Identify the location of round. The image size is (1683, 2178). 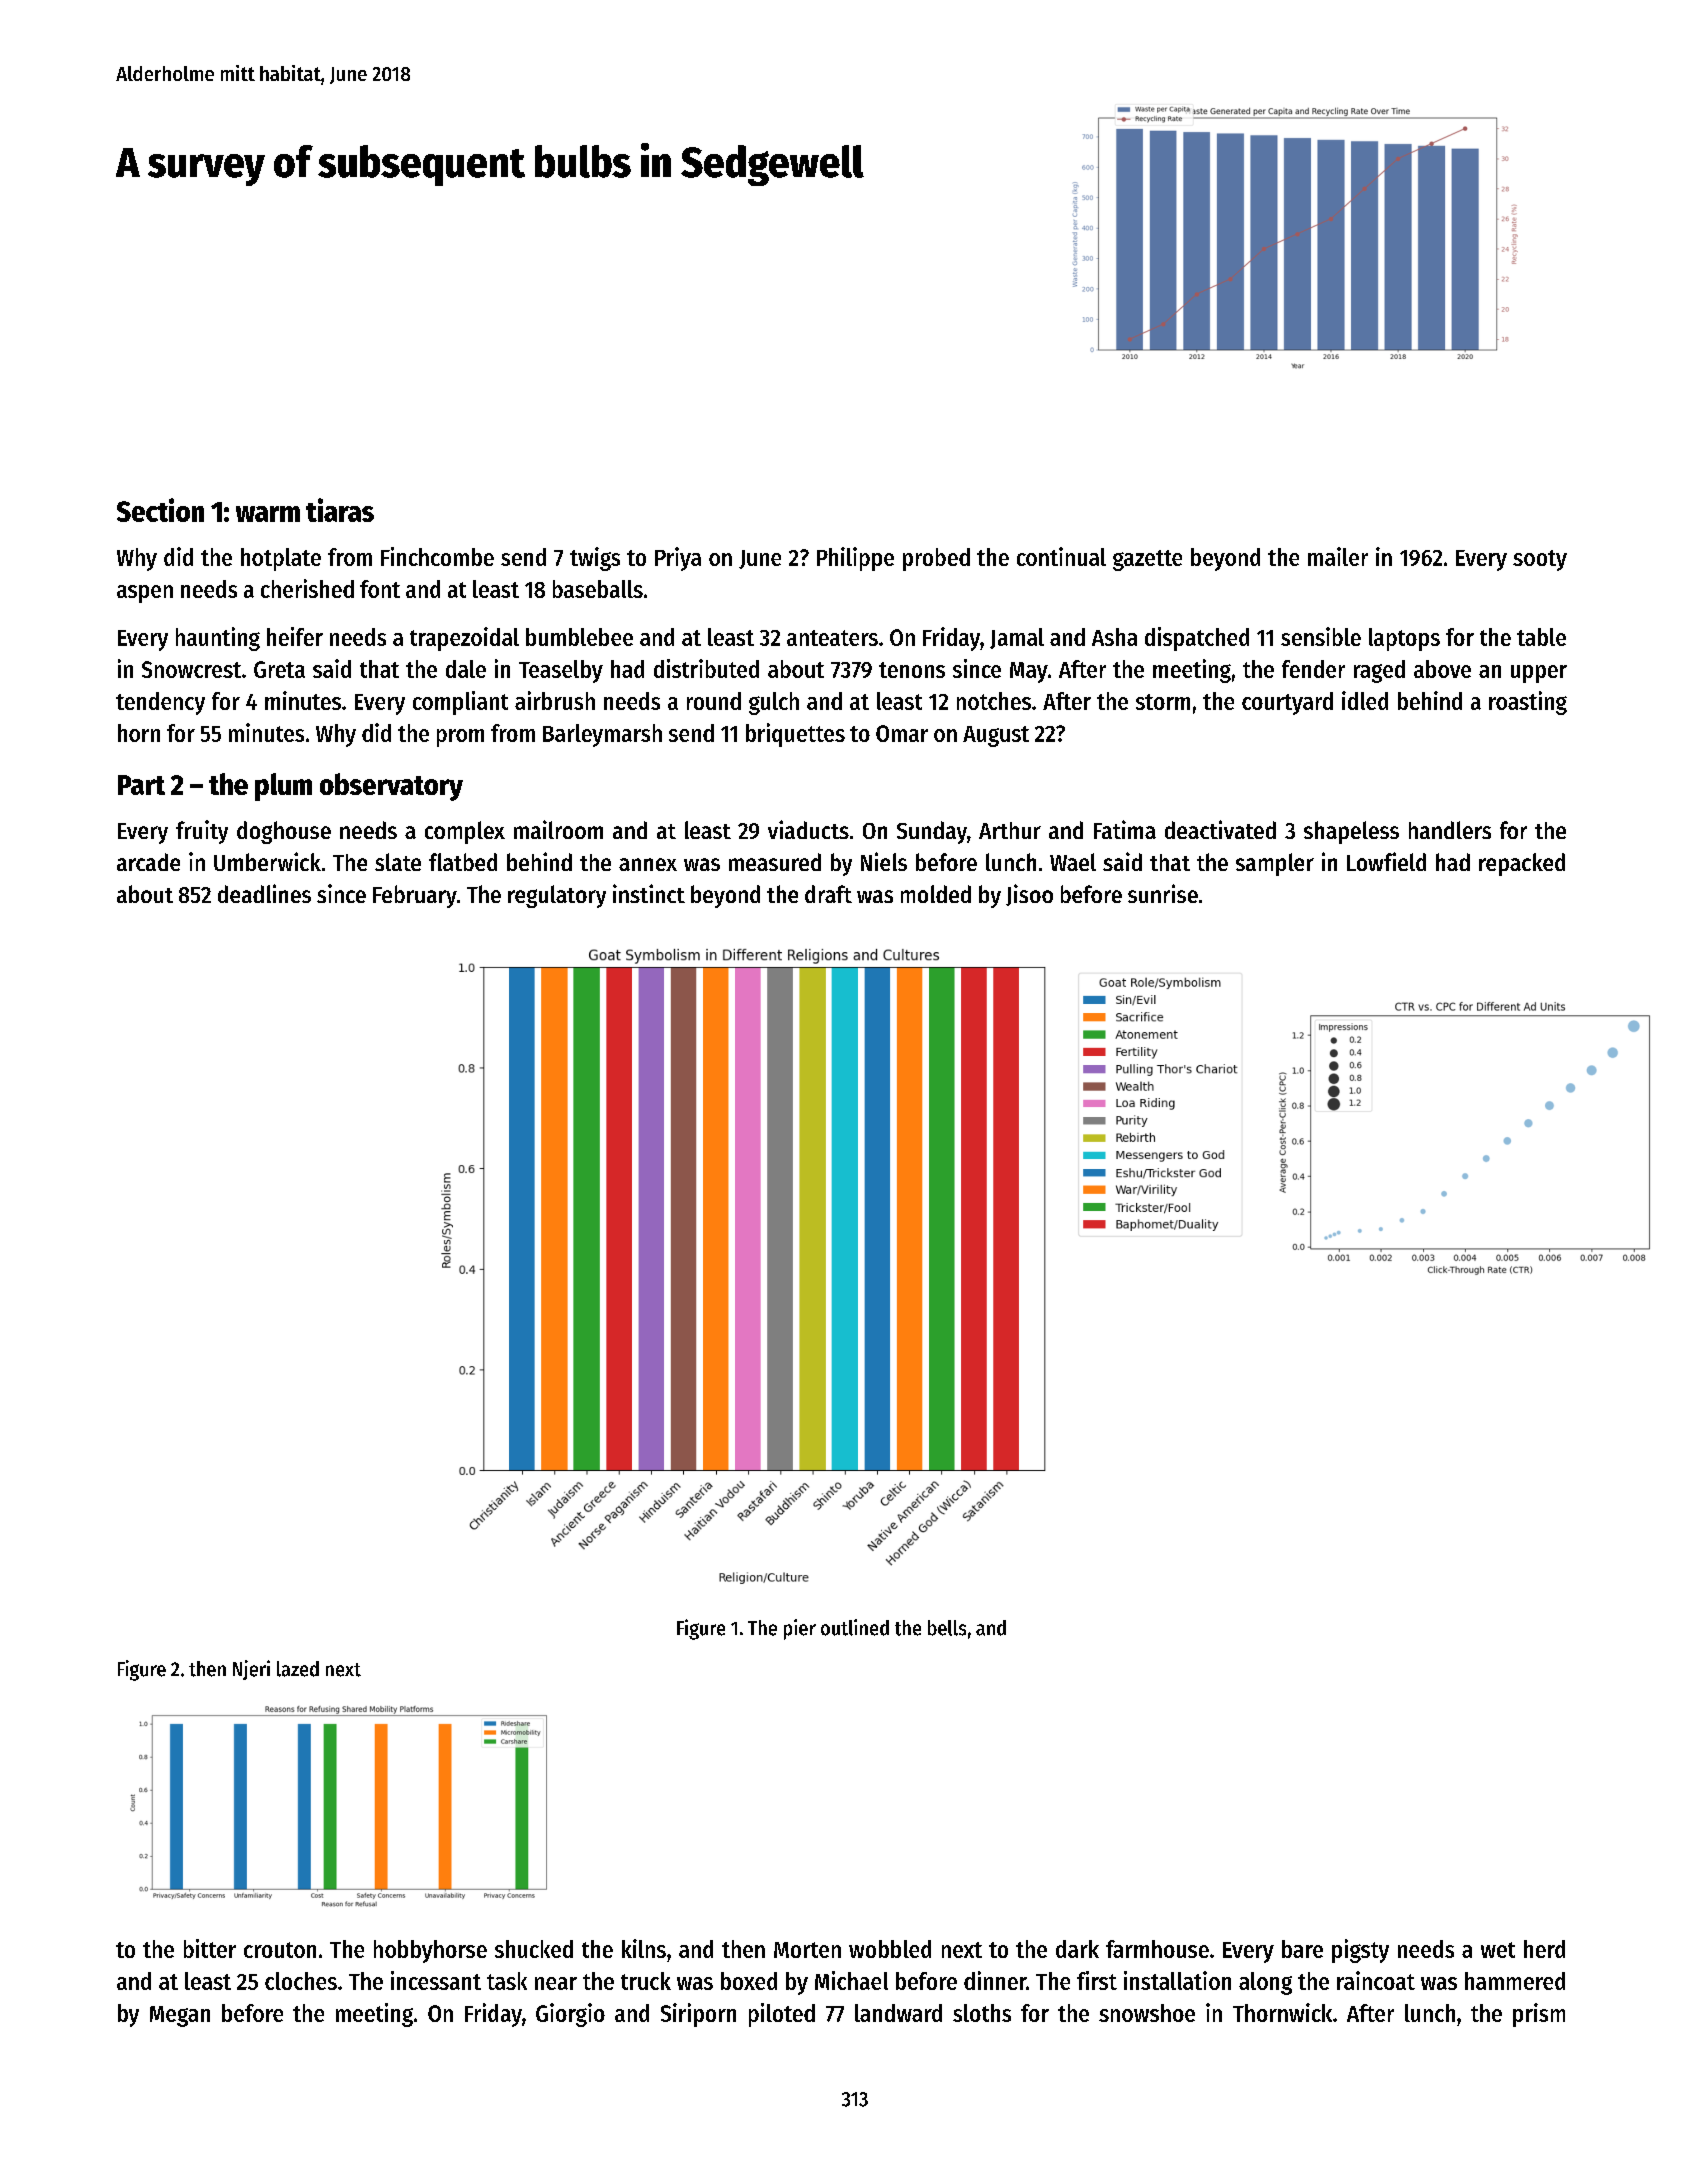
(714, 701).
